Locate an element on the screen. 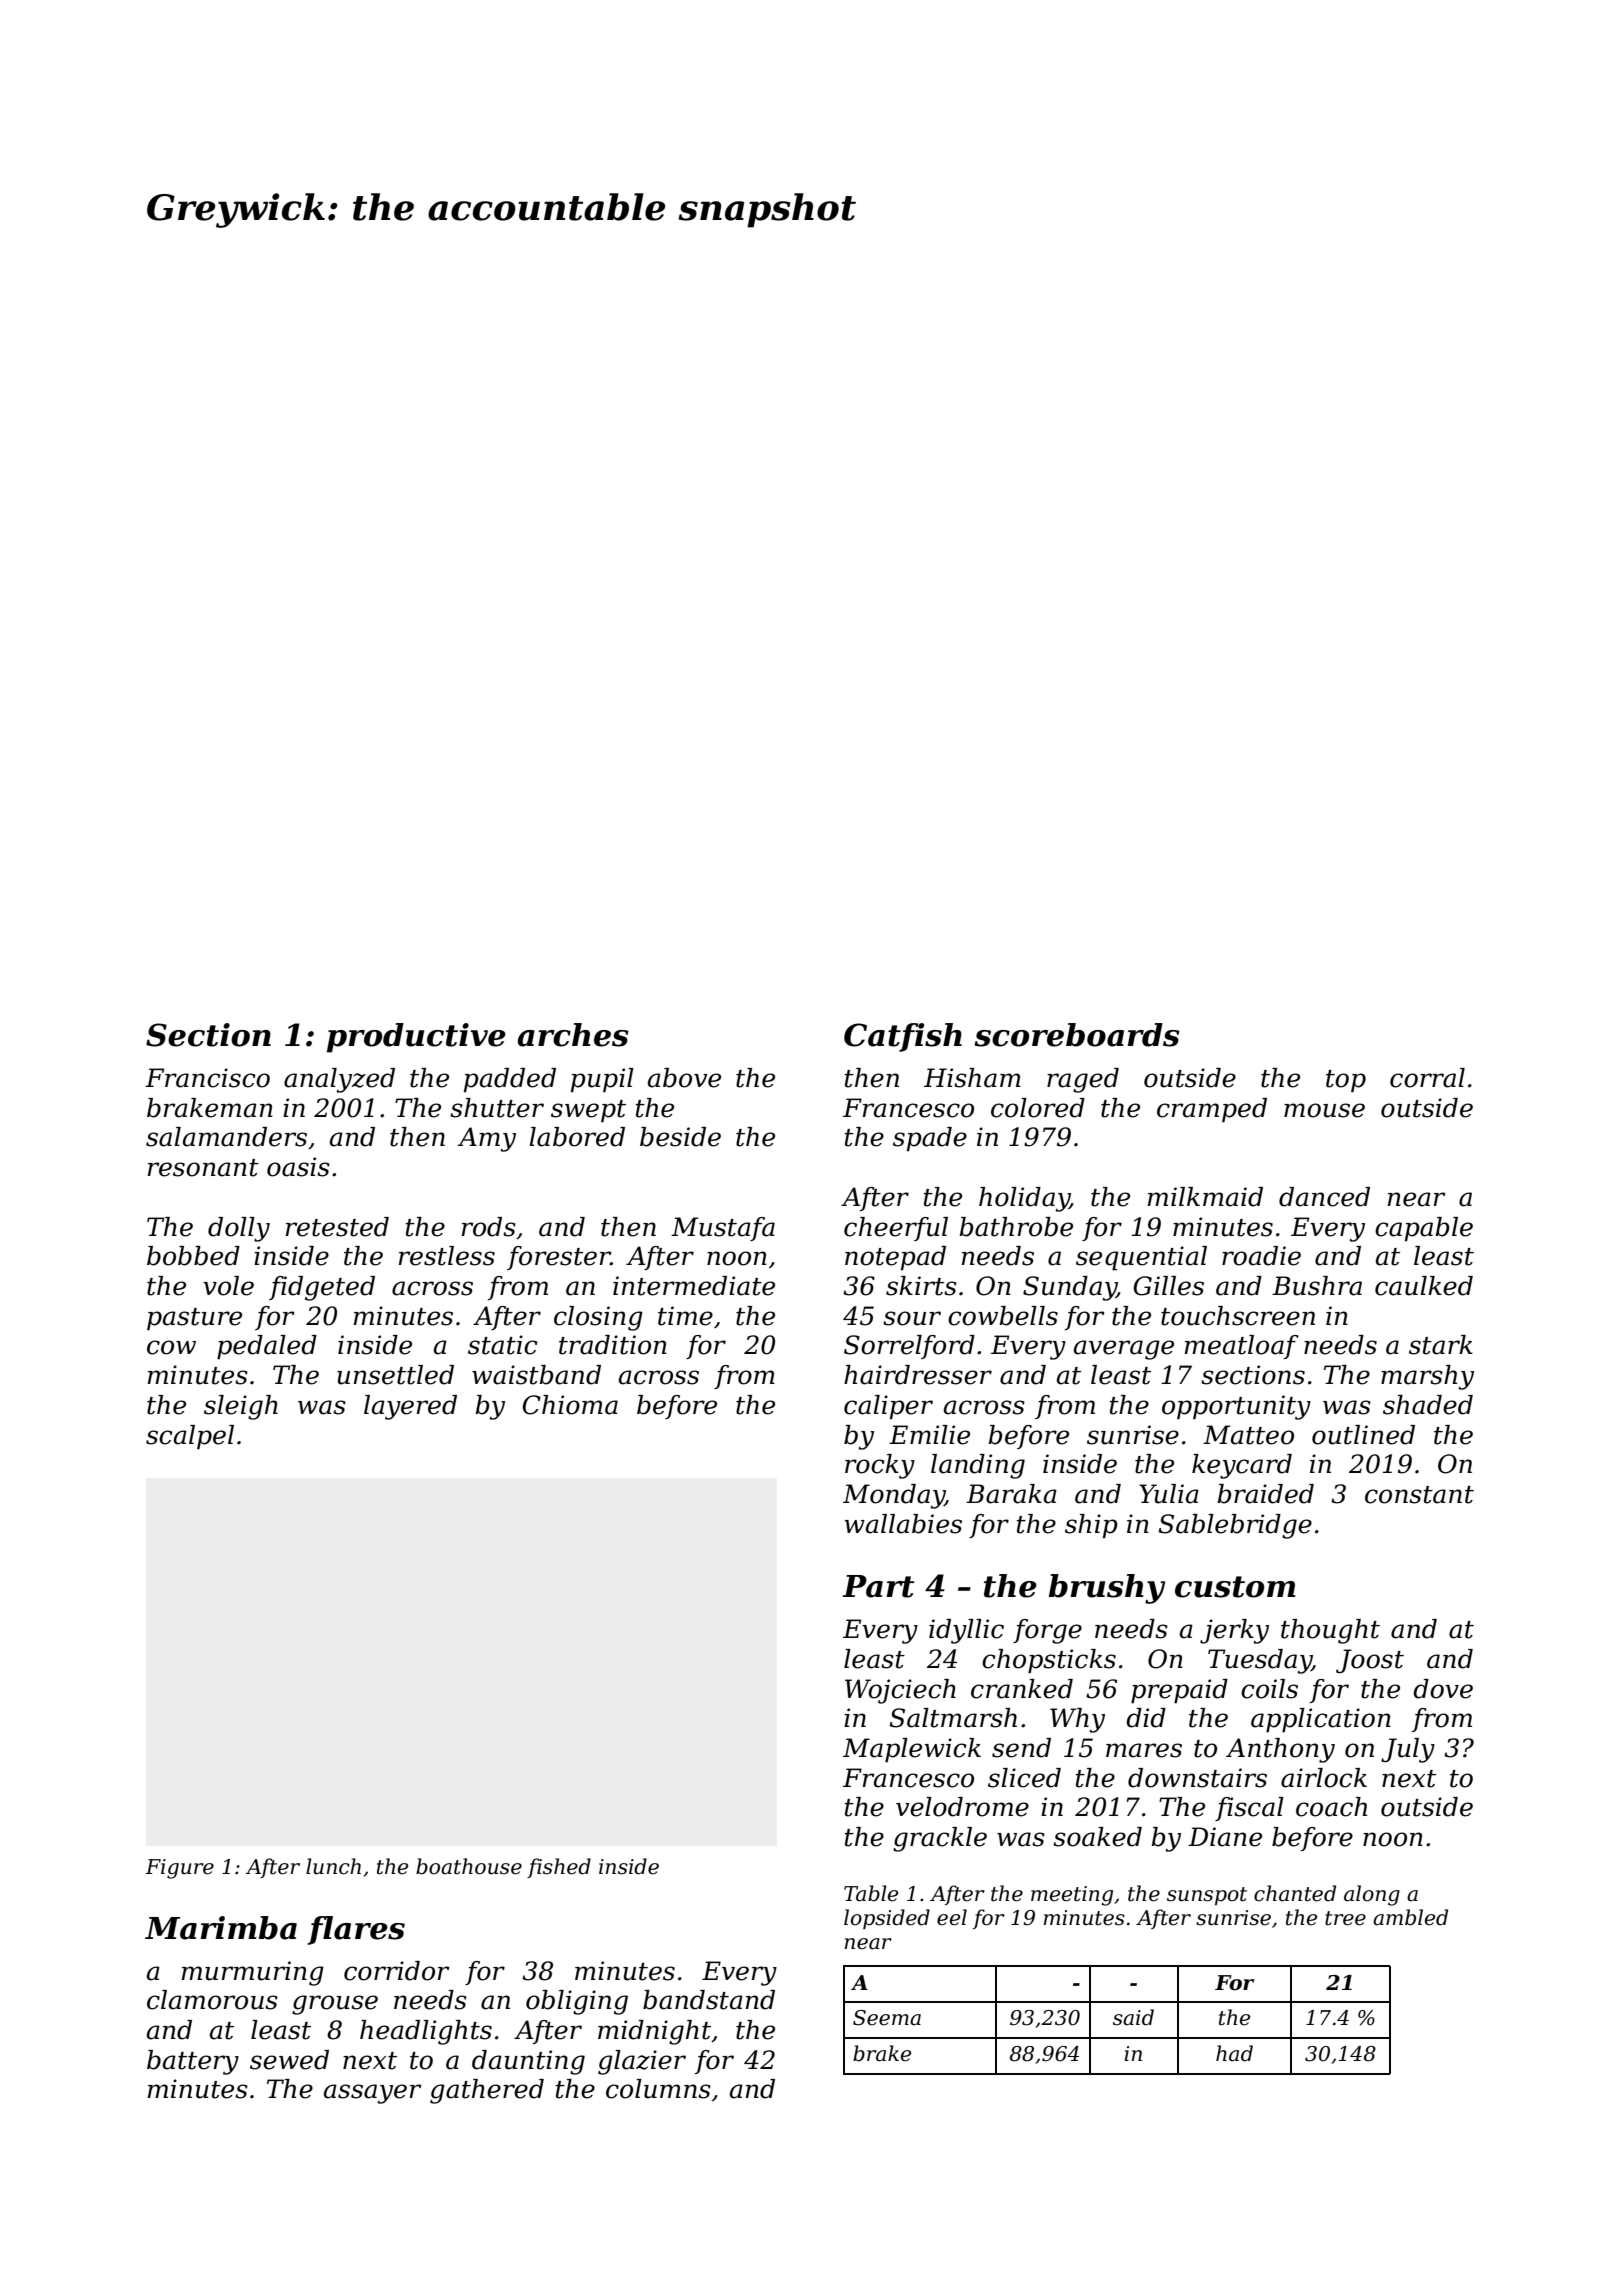 This screenshot has height=2292, width=1620. said is located at coordinates (1133, 2017).
